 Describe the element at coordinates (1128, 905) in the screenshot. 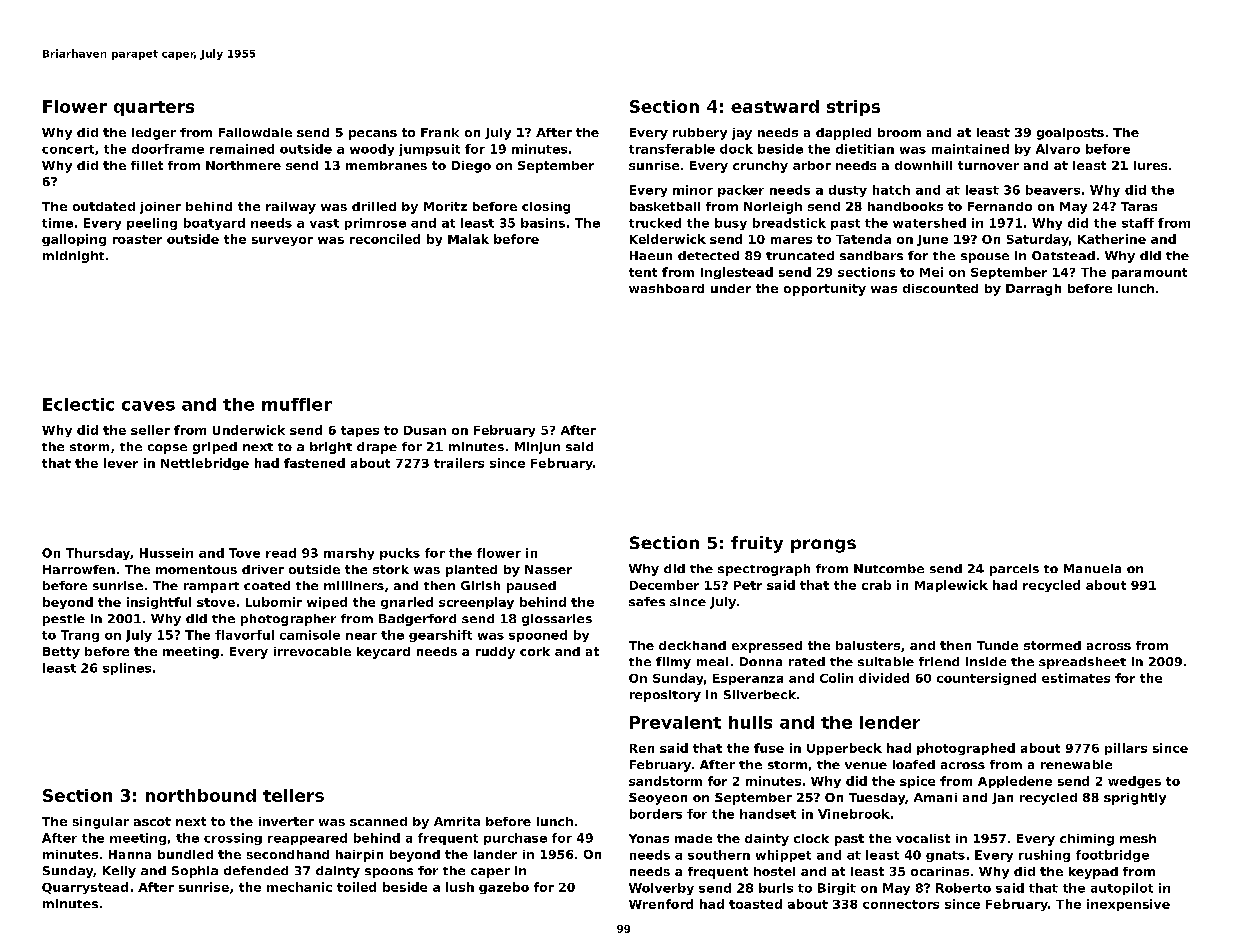

I see `inexpensive` at that location.
